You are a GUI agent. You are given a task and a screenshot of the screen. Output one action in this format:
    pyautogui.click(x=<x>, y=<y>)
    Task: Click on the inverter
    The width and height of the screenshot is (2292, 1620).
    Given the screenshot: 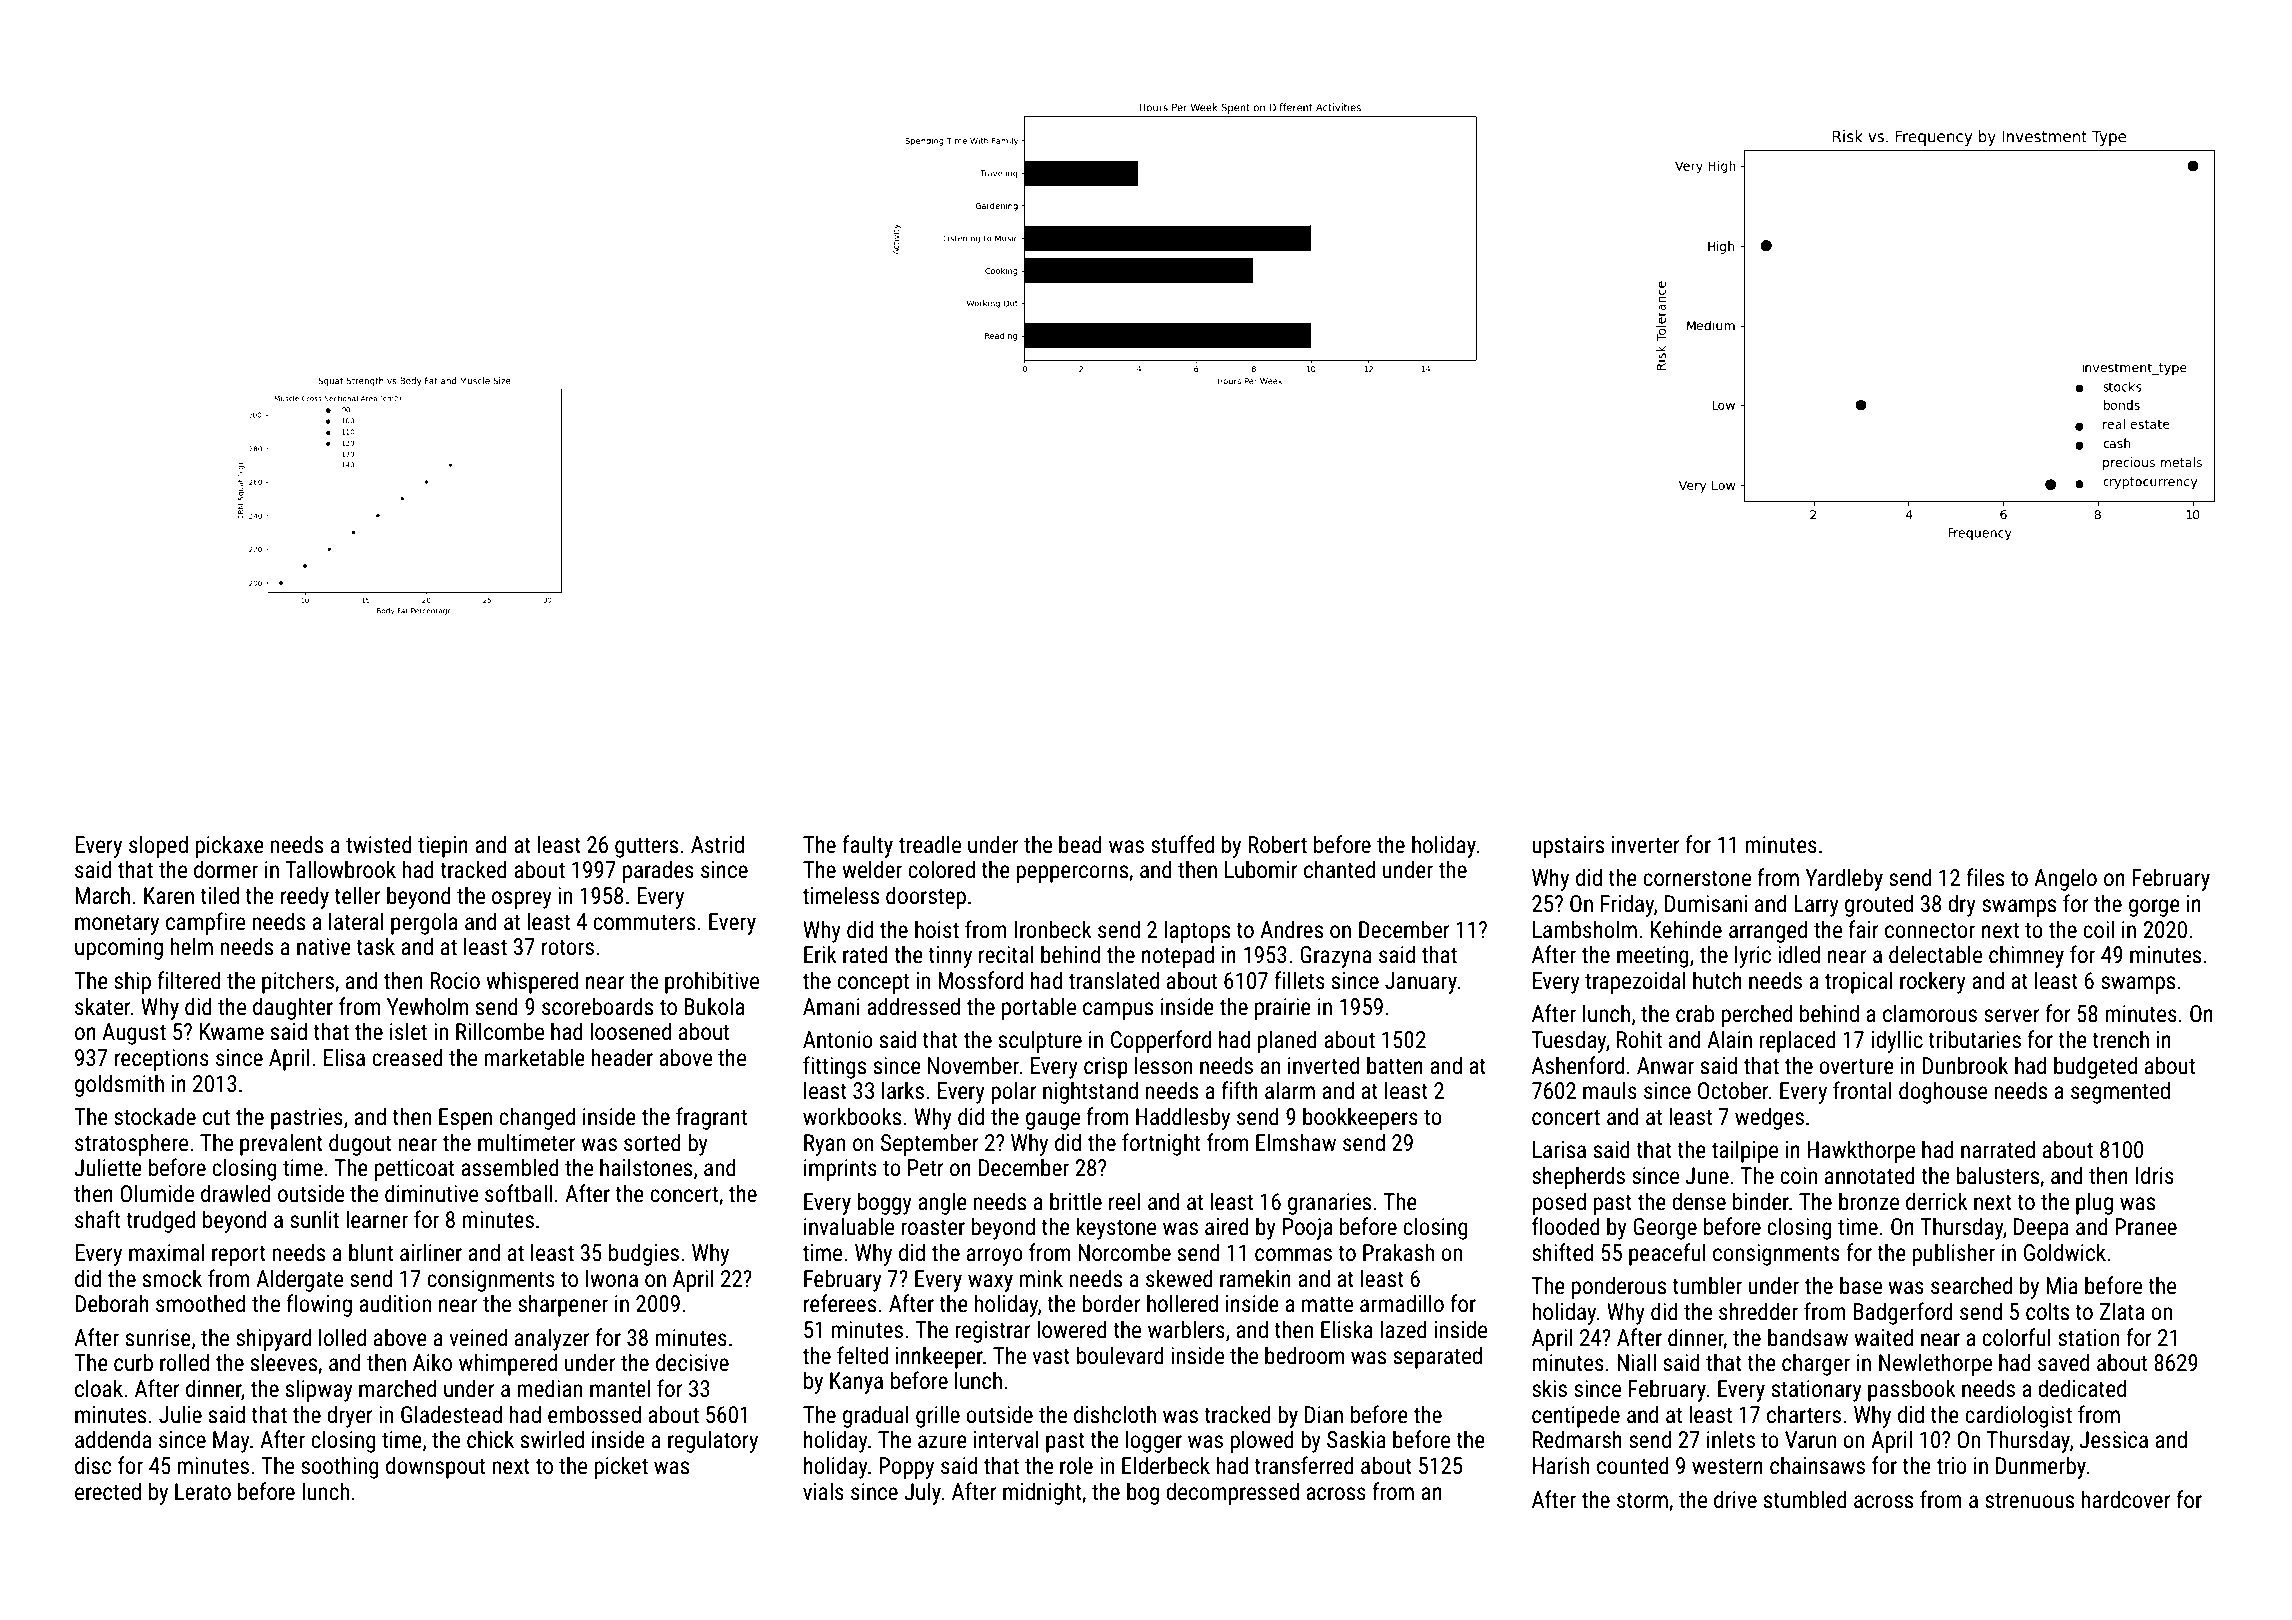 What is the action you would take?
    pyautogui.click(x=1646, y=845)
